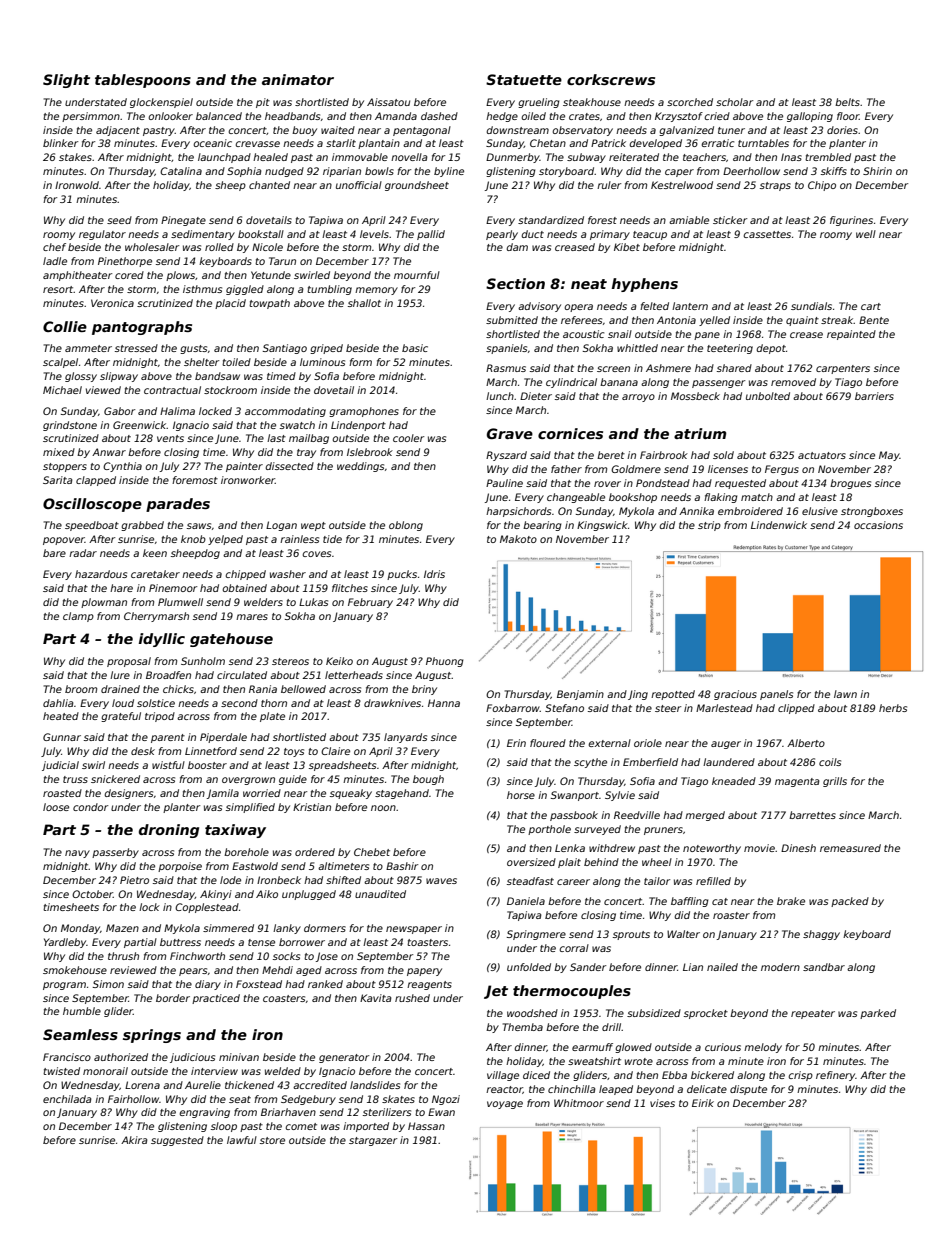  I want to click on belts, so click(847, 102).
